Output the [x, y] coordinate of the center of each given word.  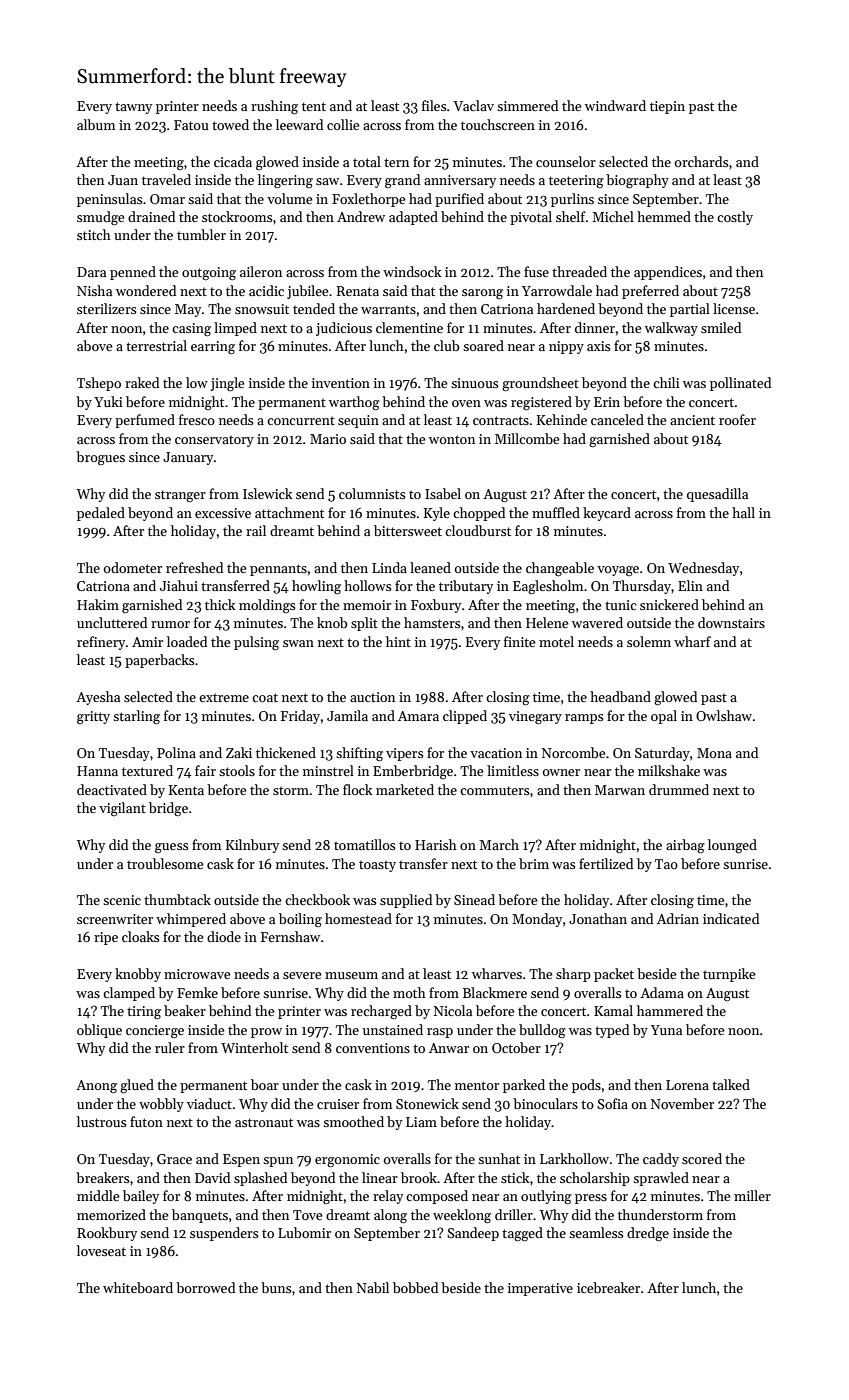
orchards [701, 161]
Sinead [474, 899]
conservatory [214, 441]
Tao [666, 864]
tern [396, 162]
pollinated [740, 384]
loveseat [101, 1250]
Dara [91, 272]
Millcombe [527, 438]
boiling [300, 920]
